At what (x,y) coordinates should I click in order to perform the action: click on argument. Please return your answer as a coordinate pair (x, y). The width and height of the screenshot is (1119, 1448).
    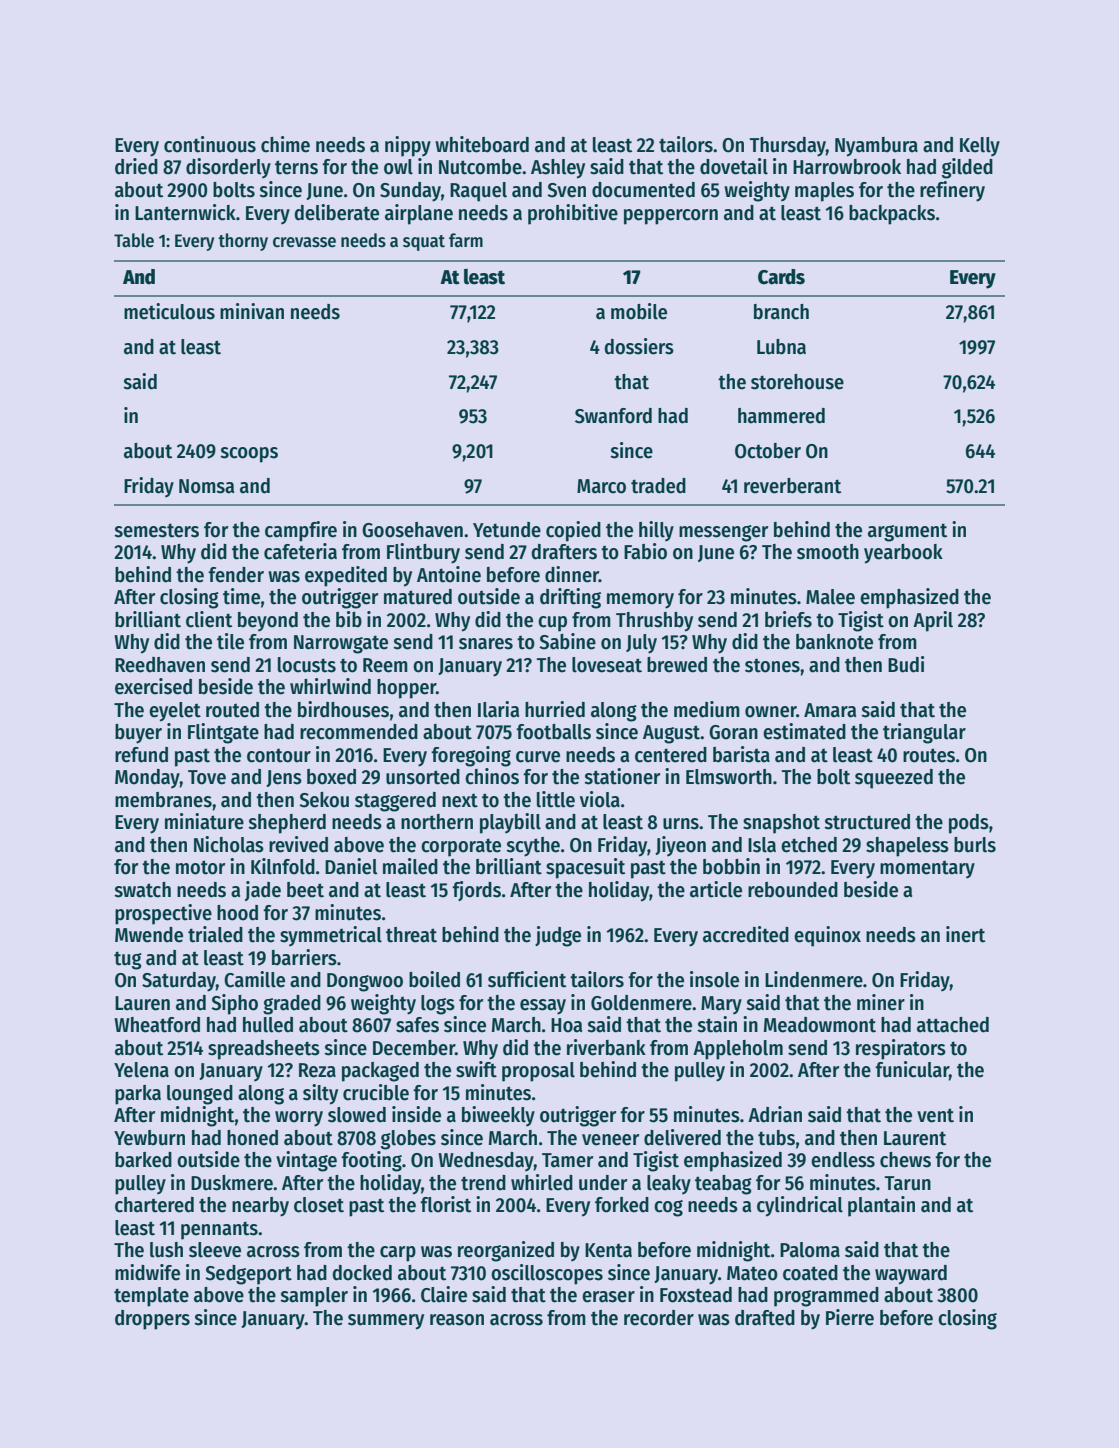
    Looking at the image, I should click on (907, 532).
